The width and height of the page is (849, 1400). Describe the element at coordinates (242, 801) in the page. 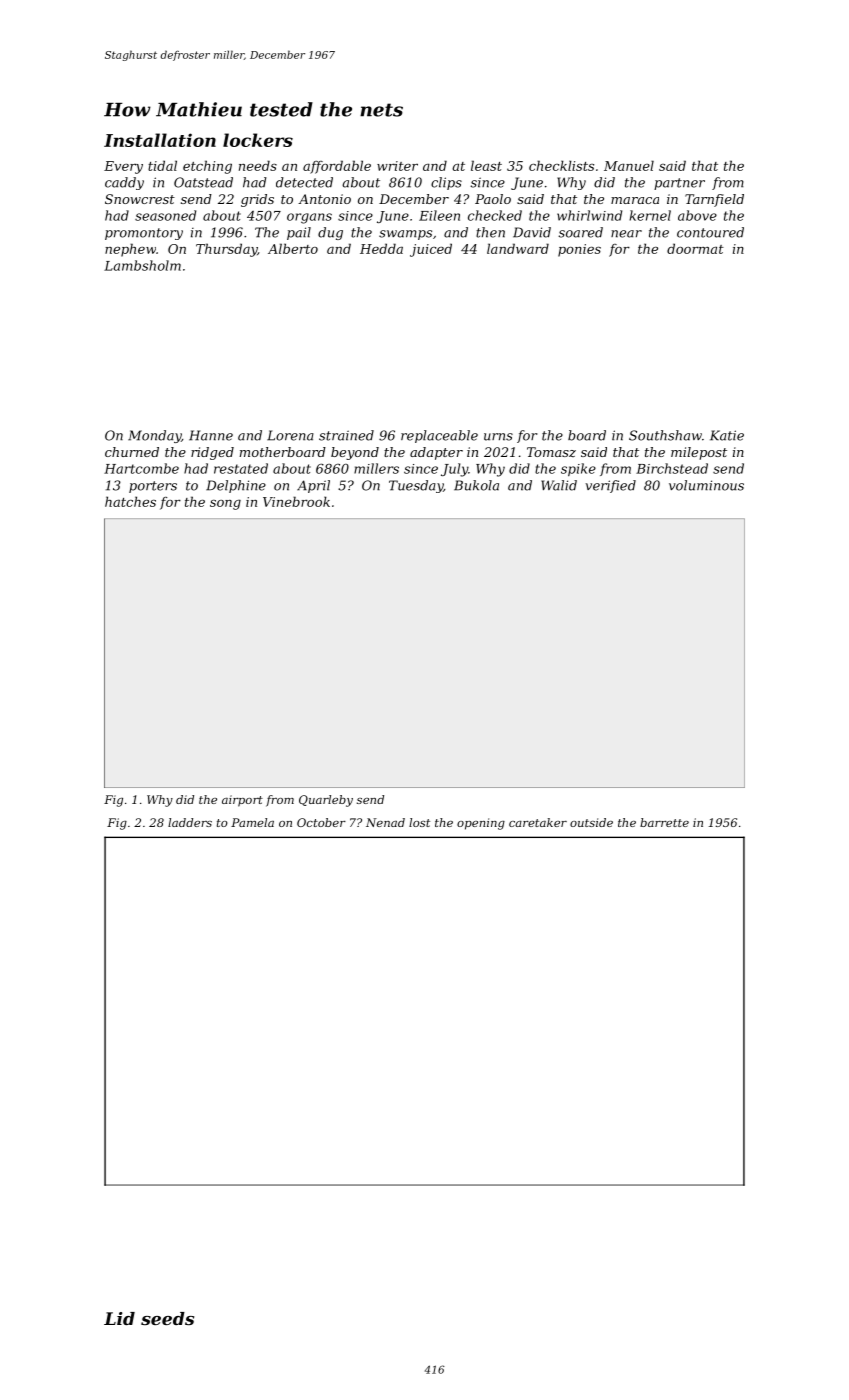

I see `airport` at that location.
